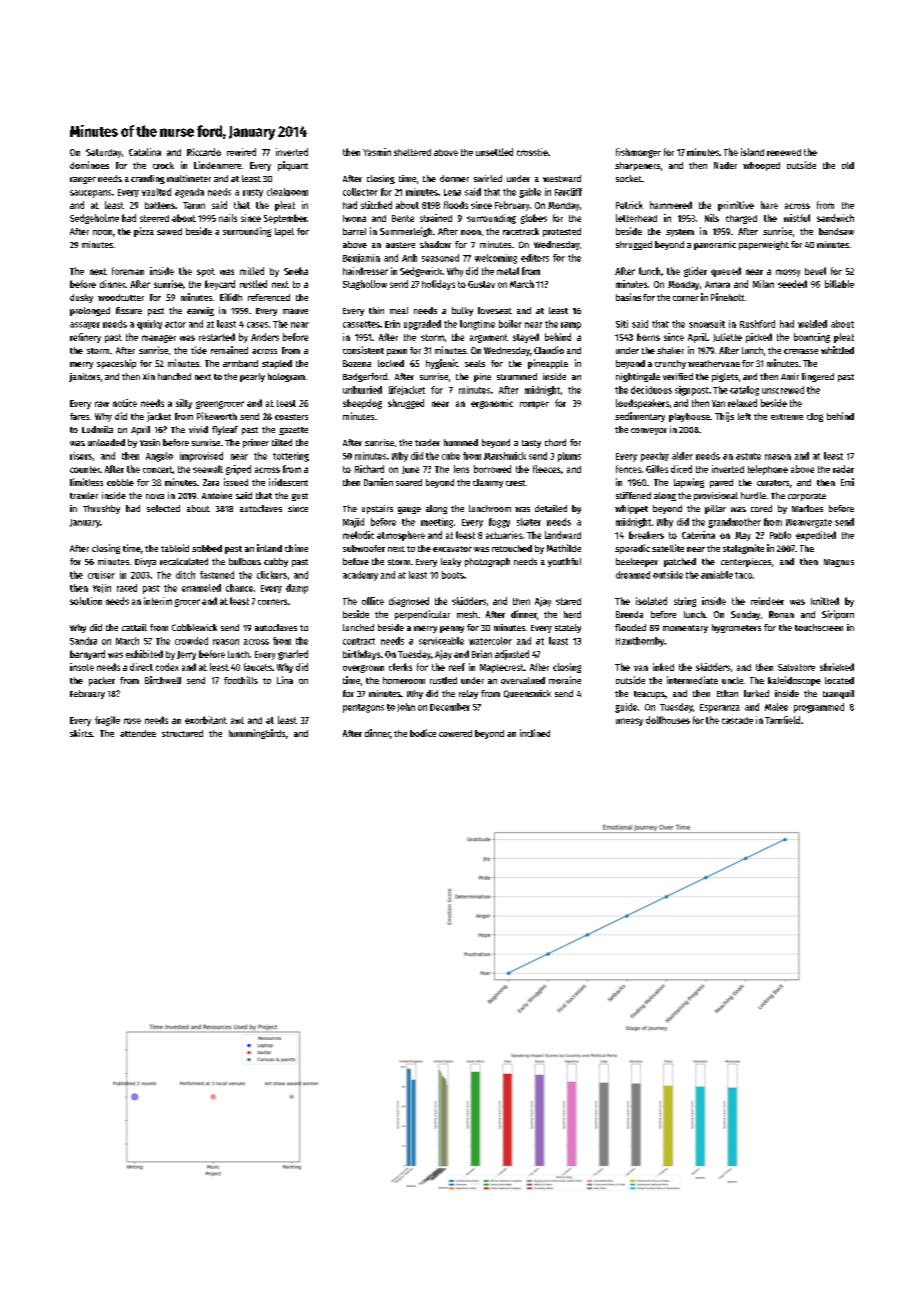  What do you see at coordinates (628, 469) in the screenshot?
I see `fences` at bounding box center [628, 469].
